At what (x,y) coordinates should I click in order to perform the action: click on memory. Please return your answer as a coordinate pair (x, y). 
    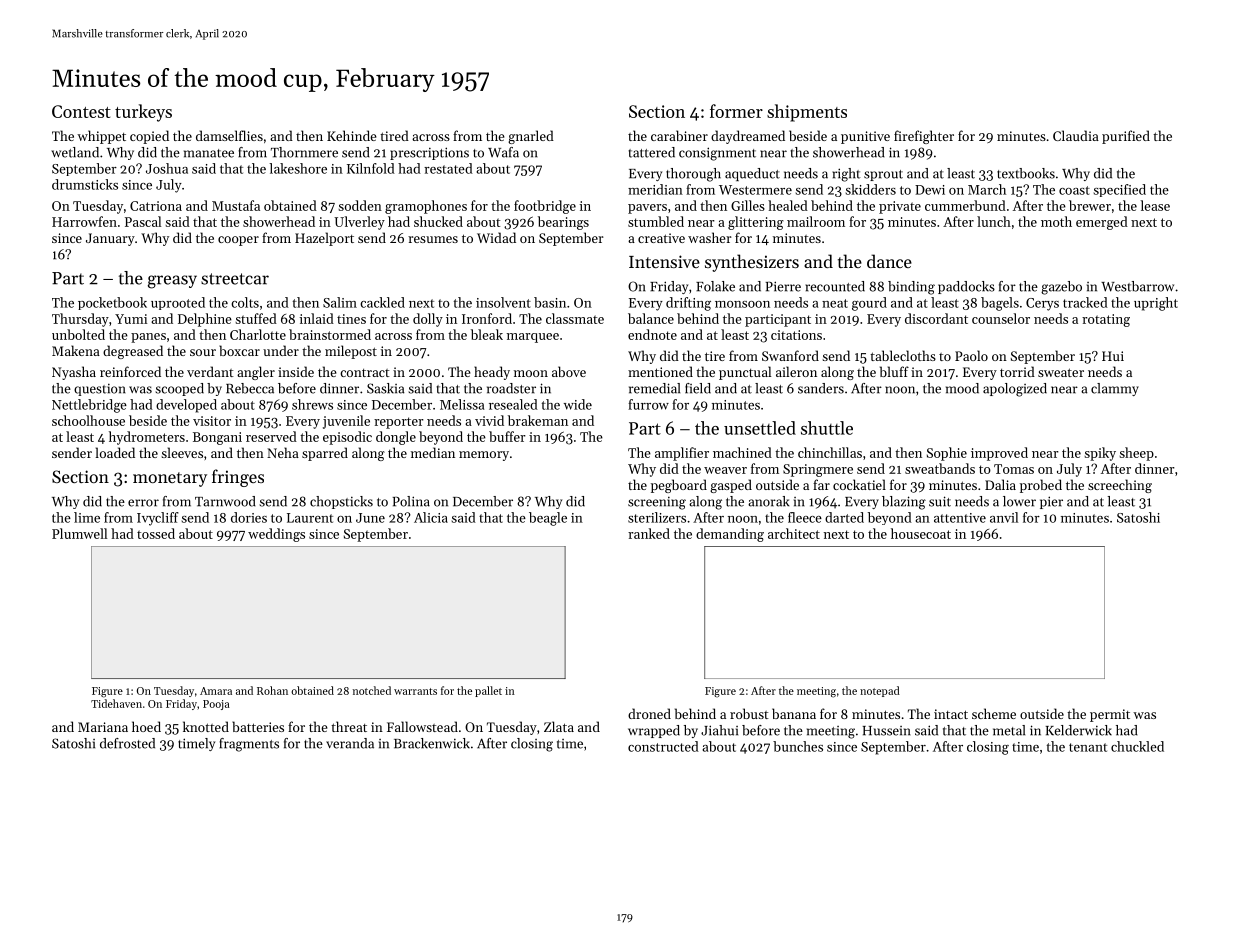
    Looking at the image, I should click on (484, 456).
